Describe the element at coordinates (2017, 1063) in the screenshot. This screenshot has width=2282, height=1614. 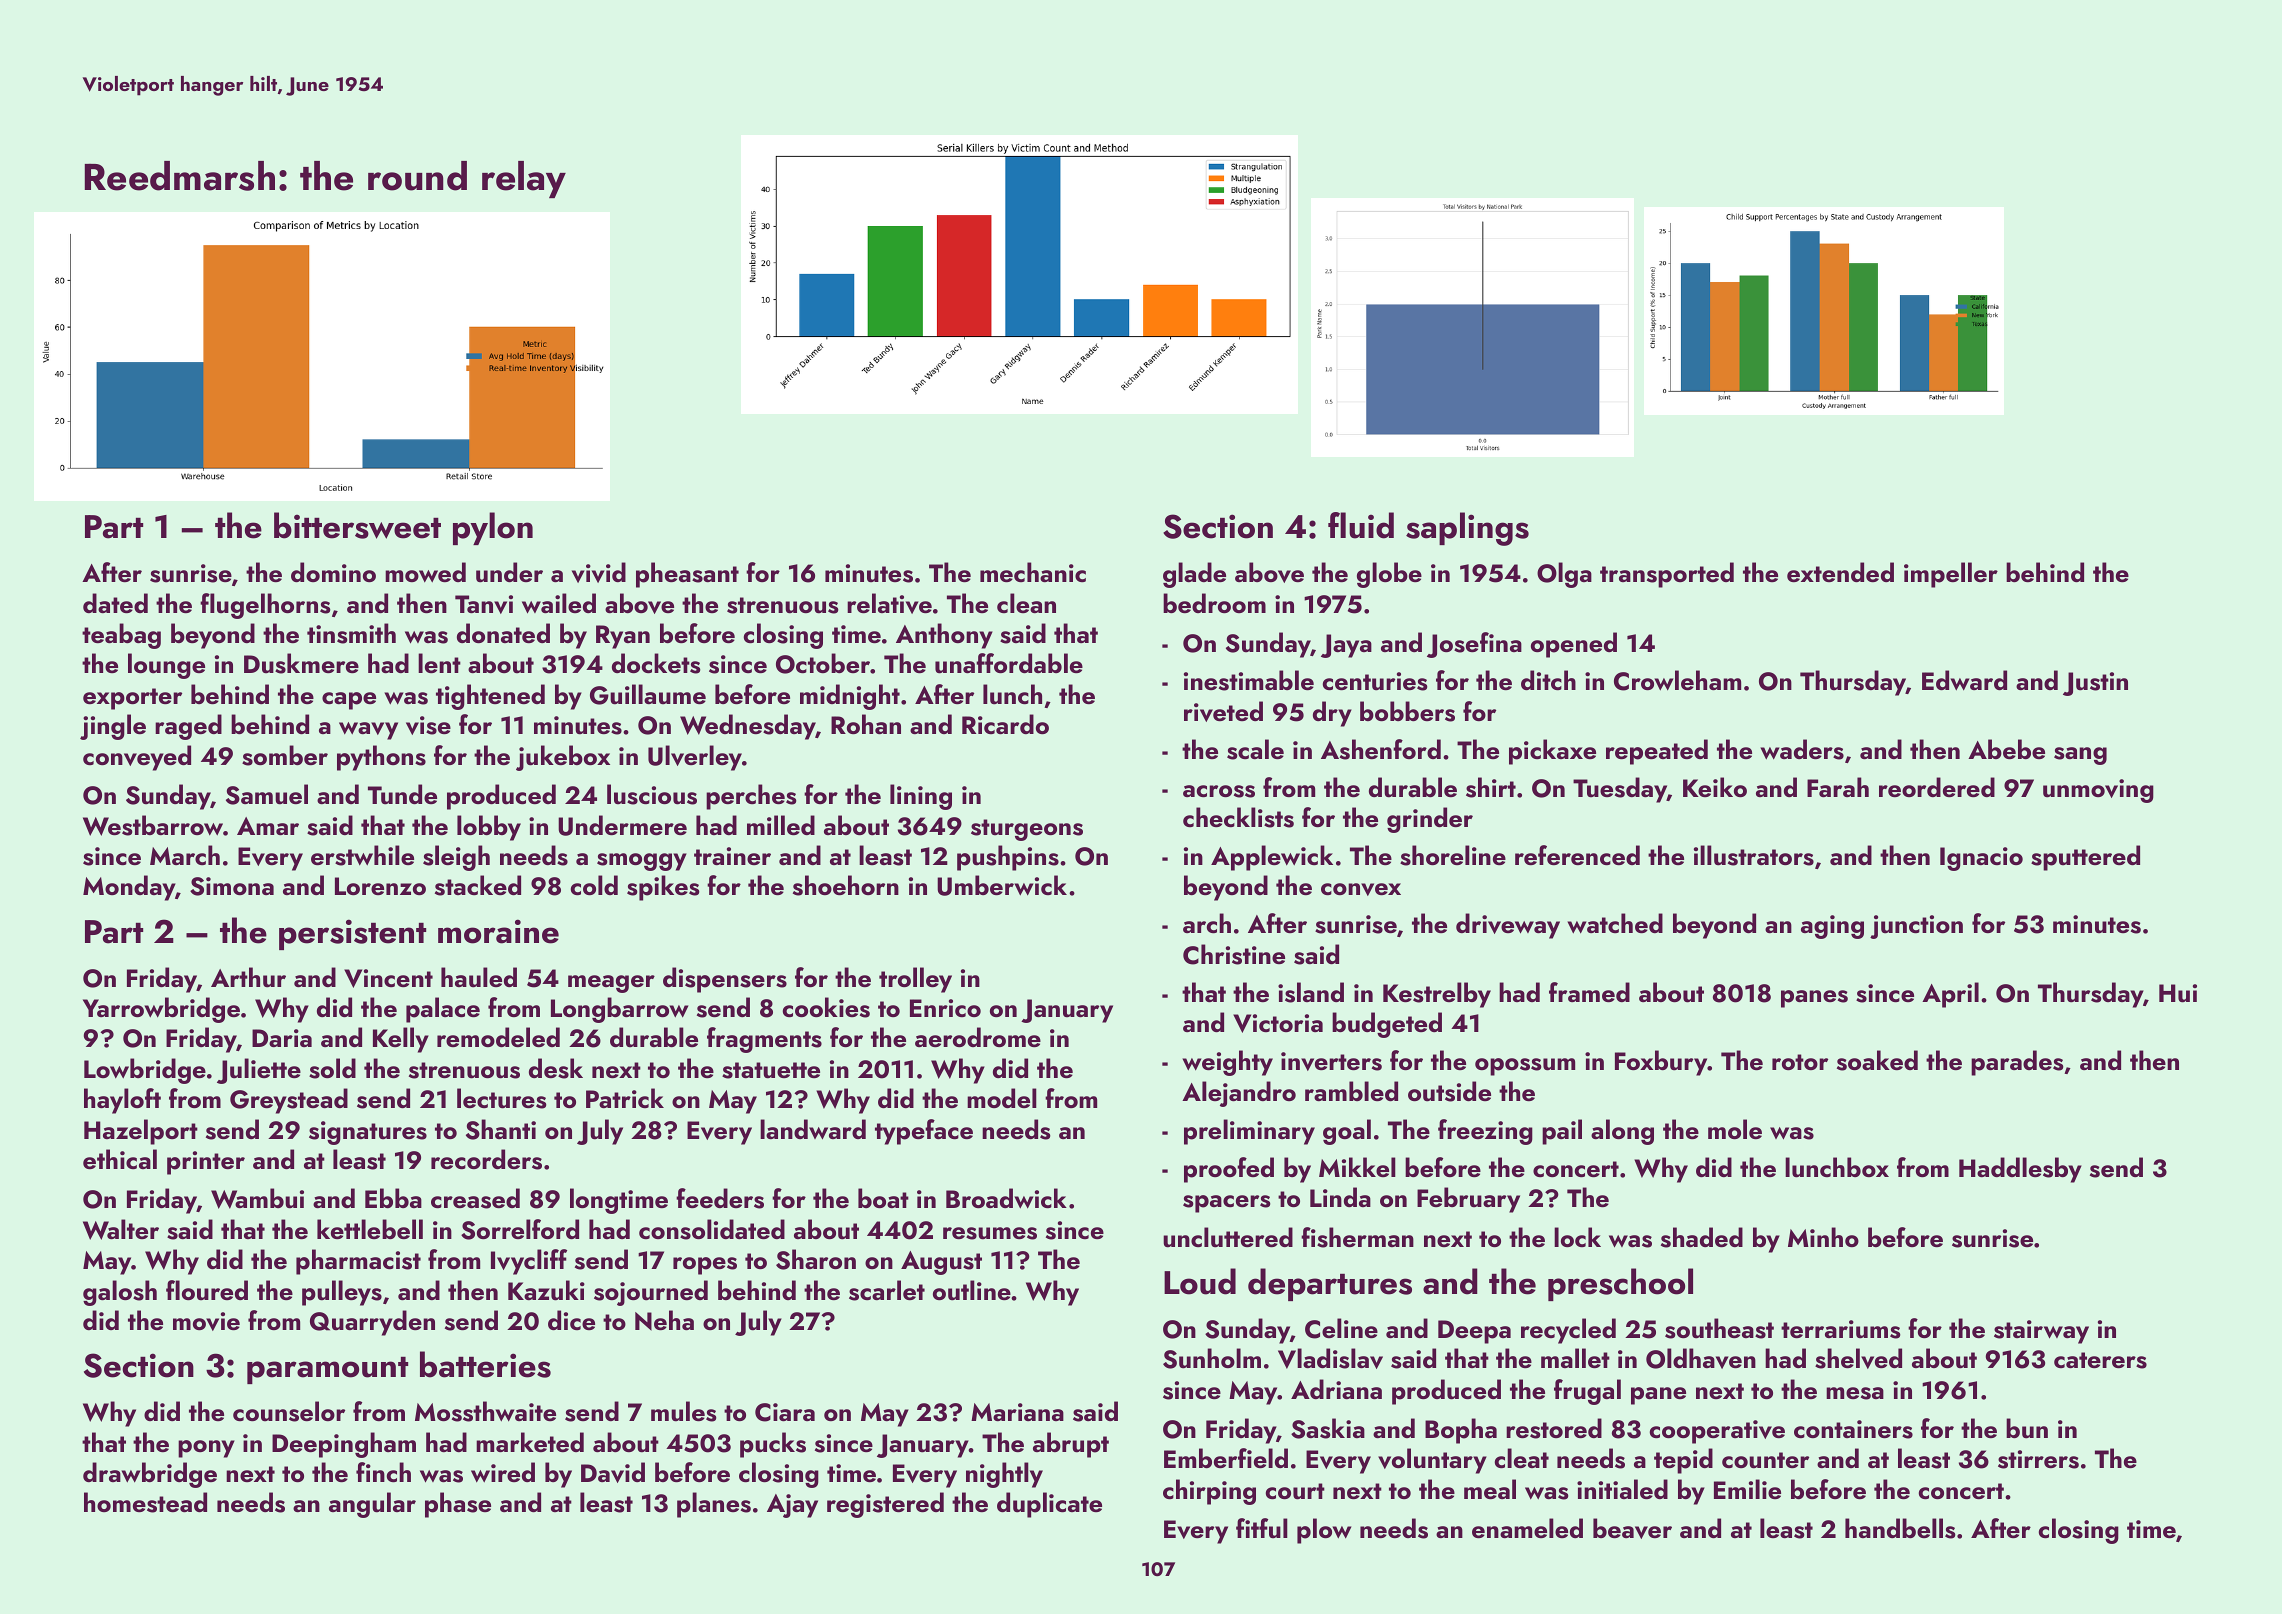
I see `parades` at that location.
